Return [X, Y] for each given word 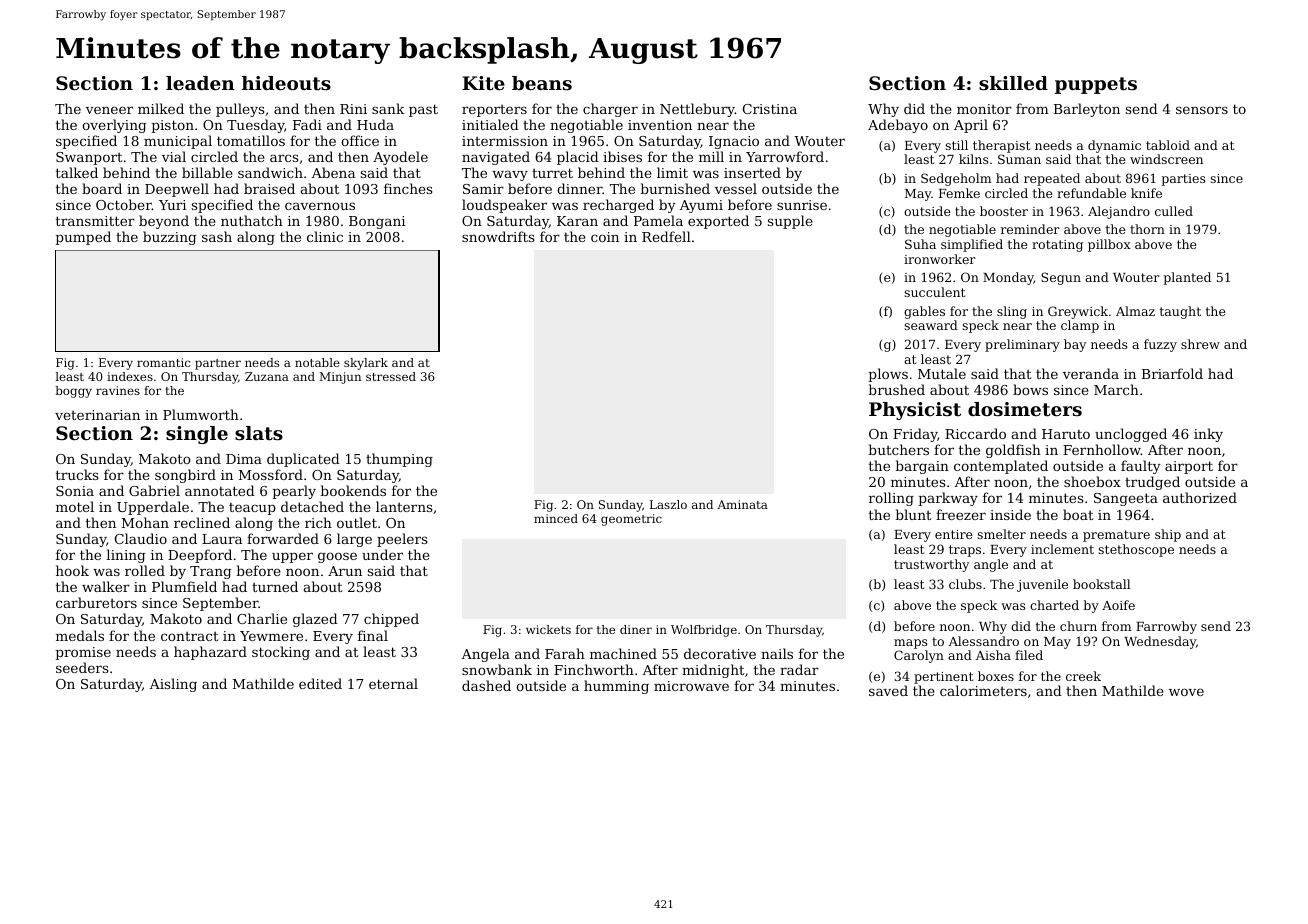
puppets [1096, 85]
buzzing [169, 238]
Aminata [742, 504]
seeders [82, 667]
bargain [922, 467]
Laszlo [668, 504]
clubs [965, 584]
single [197, 435]
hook [72, 570]
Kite [483, 83]
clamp [1080, 326]
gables [924, 312]
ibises [622, 156]
